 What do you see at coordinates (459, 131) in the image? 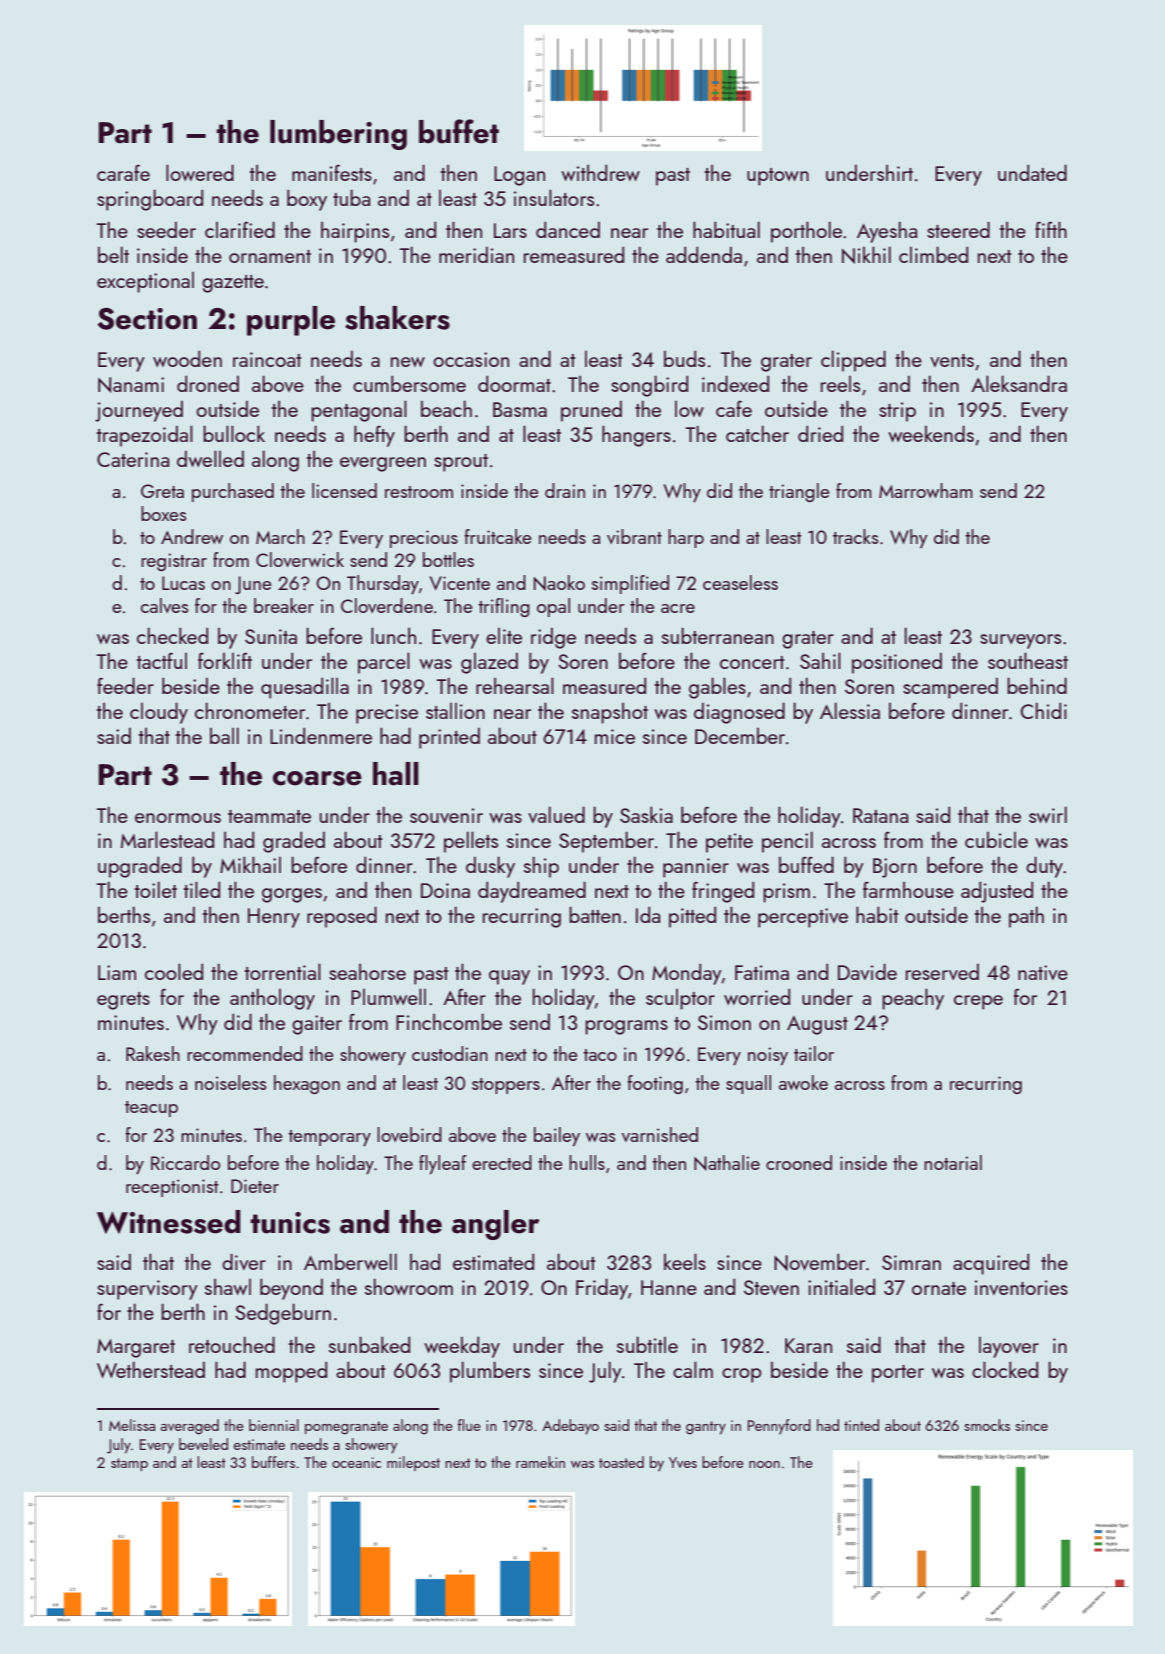
I see `buffet` at bounding box center [459, 131].
